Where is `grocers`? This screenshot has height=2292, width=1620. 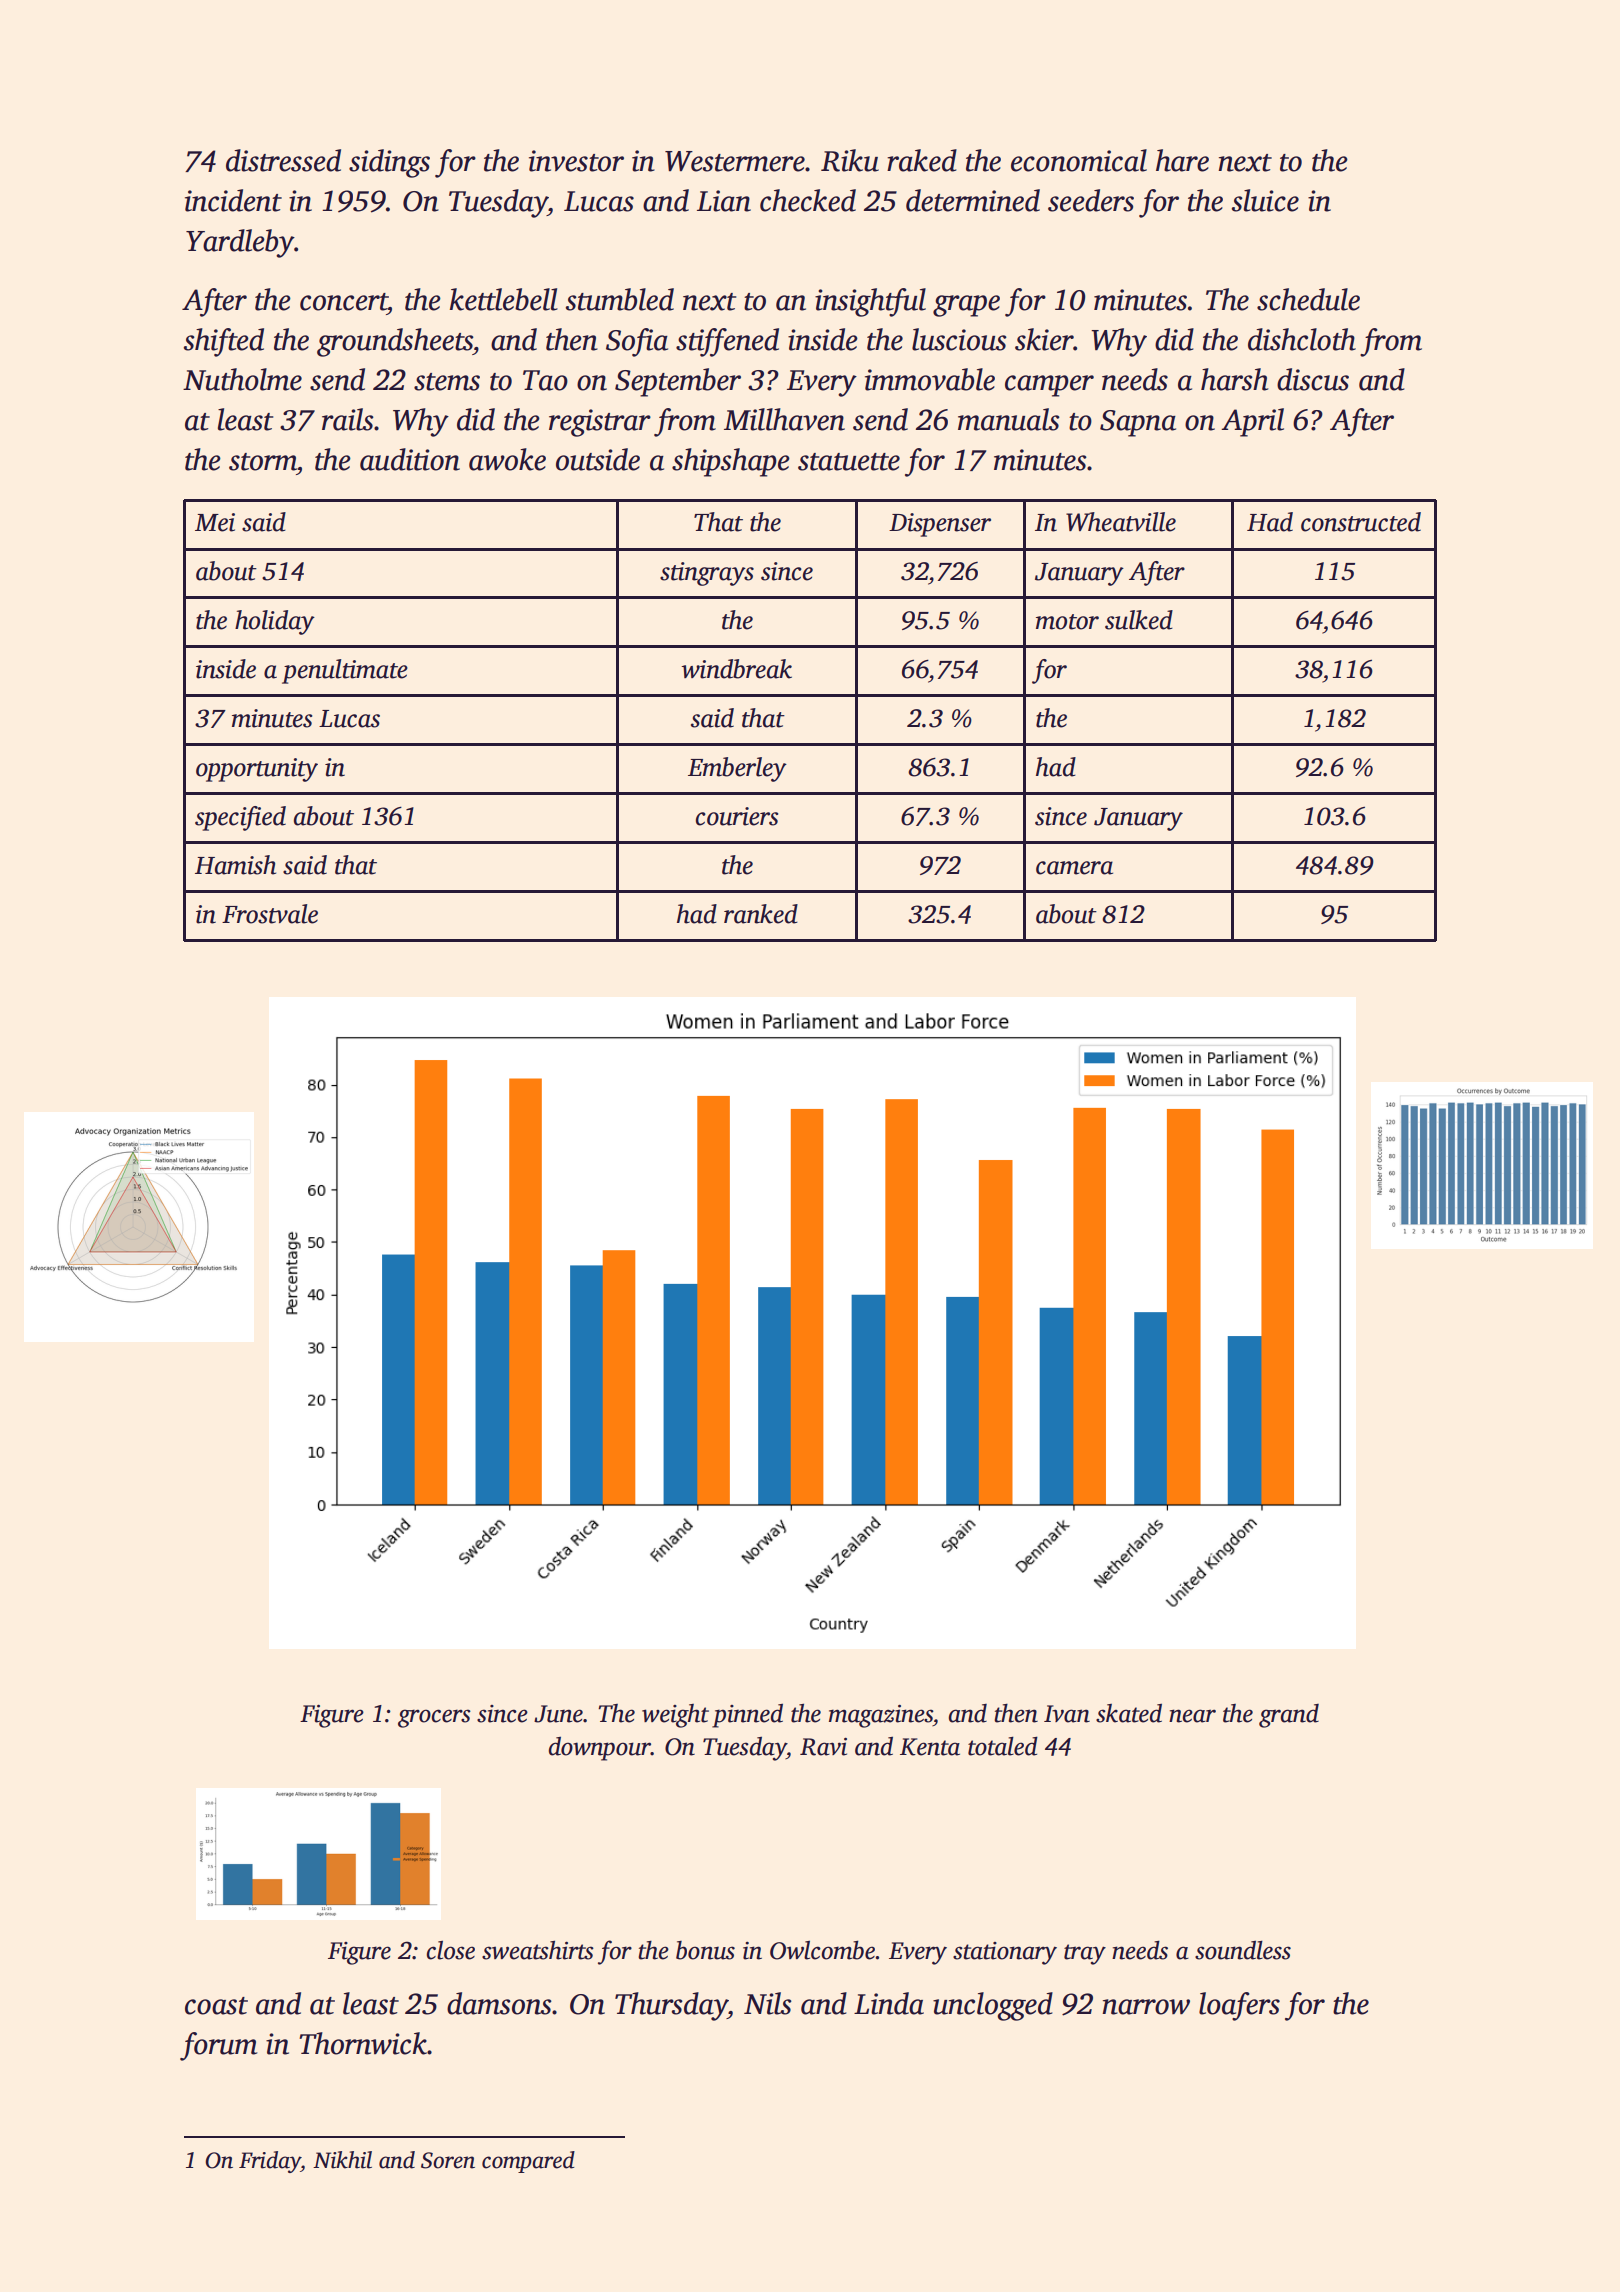
grocers is located at coordinates (434, 1718).
